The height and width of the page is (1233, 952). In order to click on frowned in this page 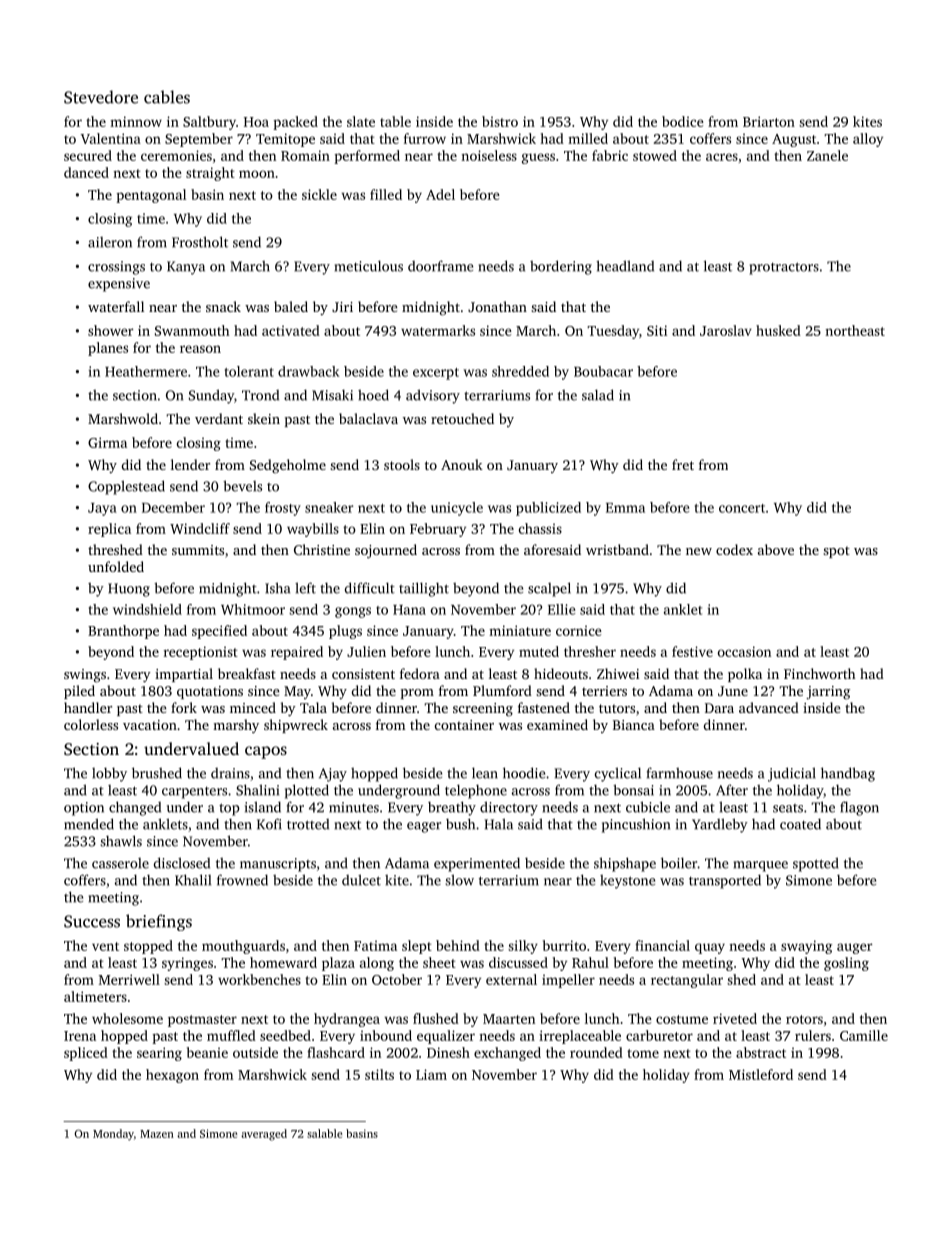, I will do `click(242, 880)`.
